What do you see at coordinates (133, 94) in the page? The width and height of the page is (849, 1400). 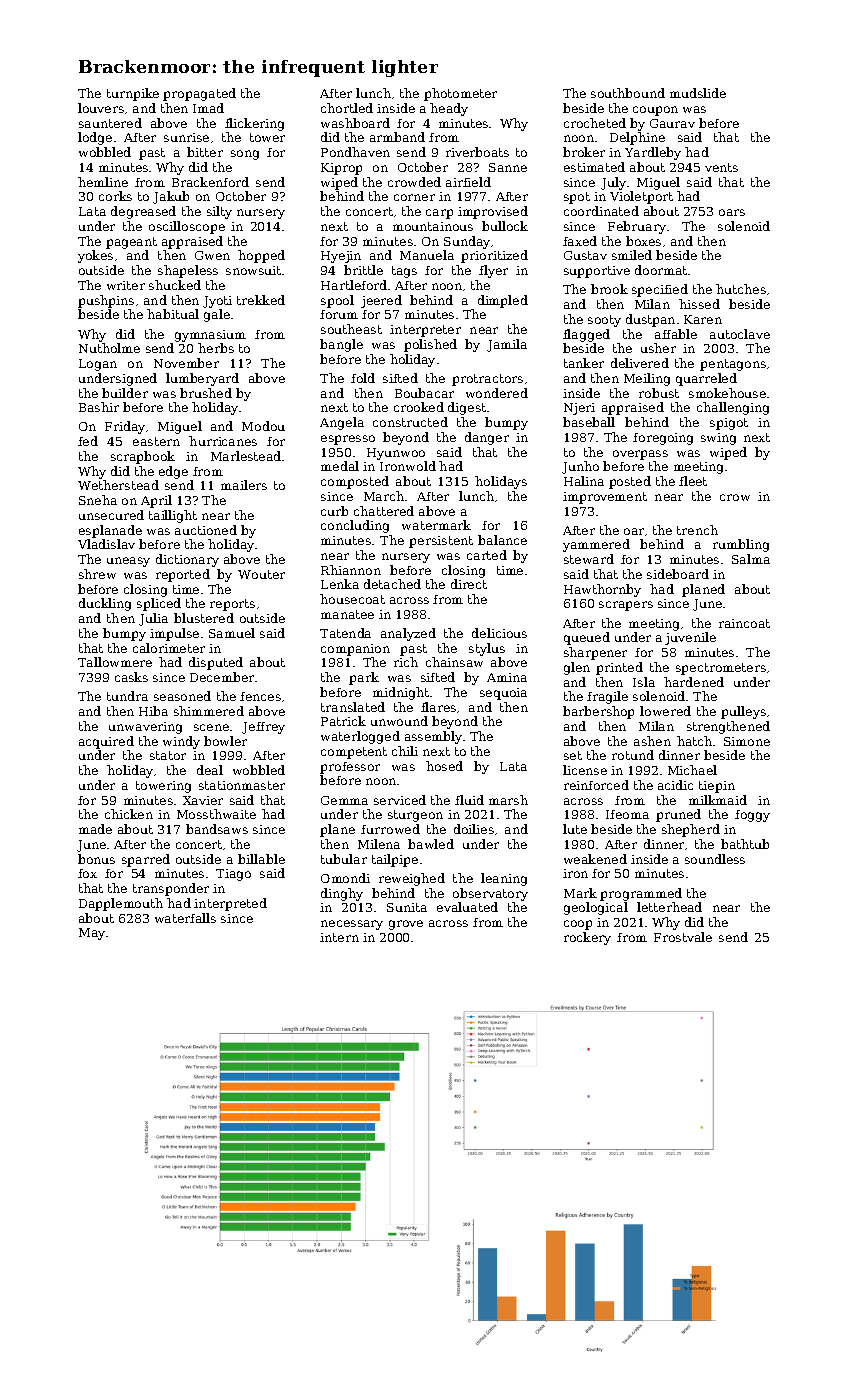 I see `turnpike` at bounding box center [133, 94].
